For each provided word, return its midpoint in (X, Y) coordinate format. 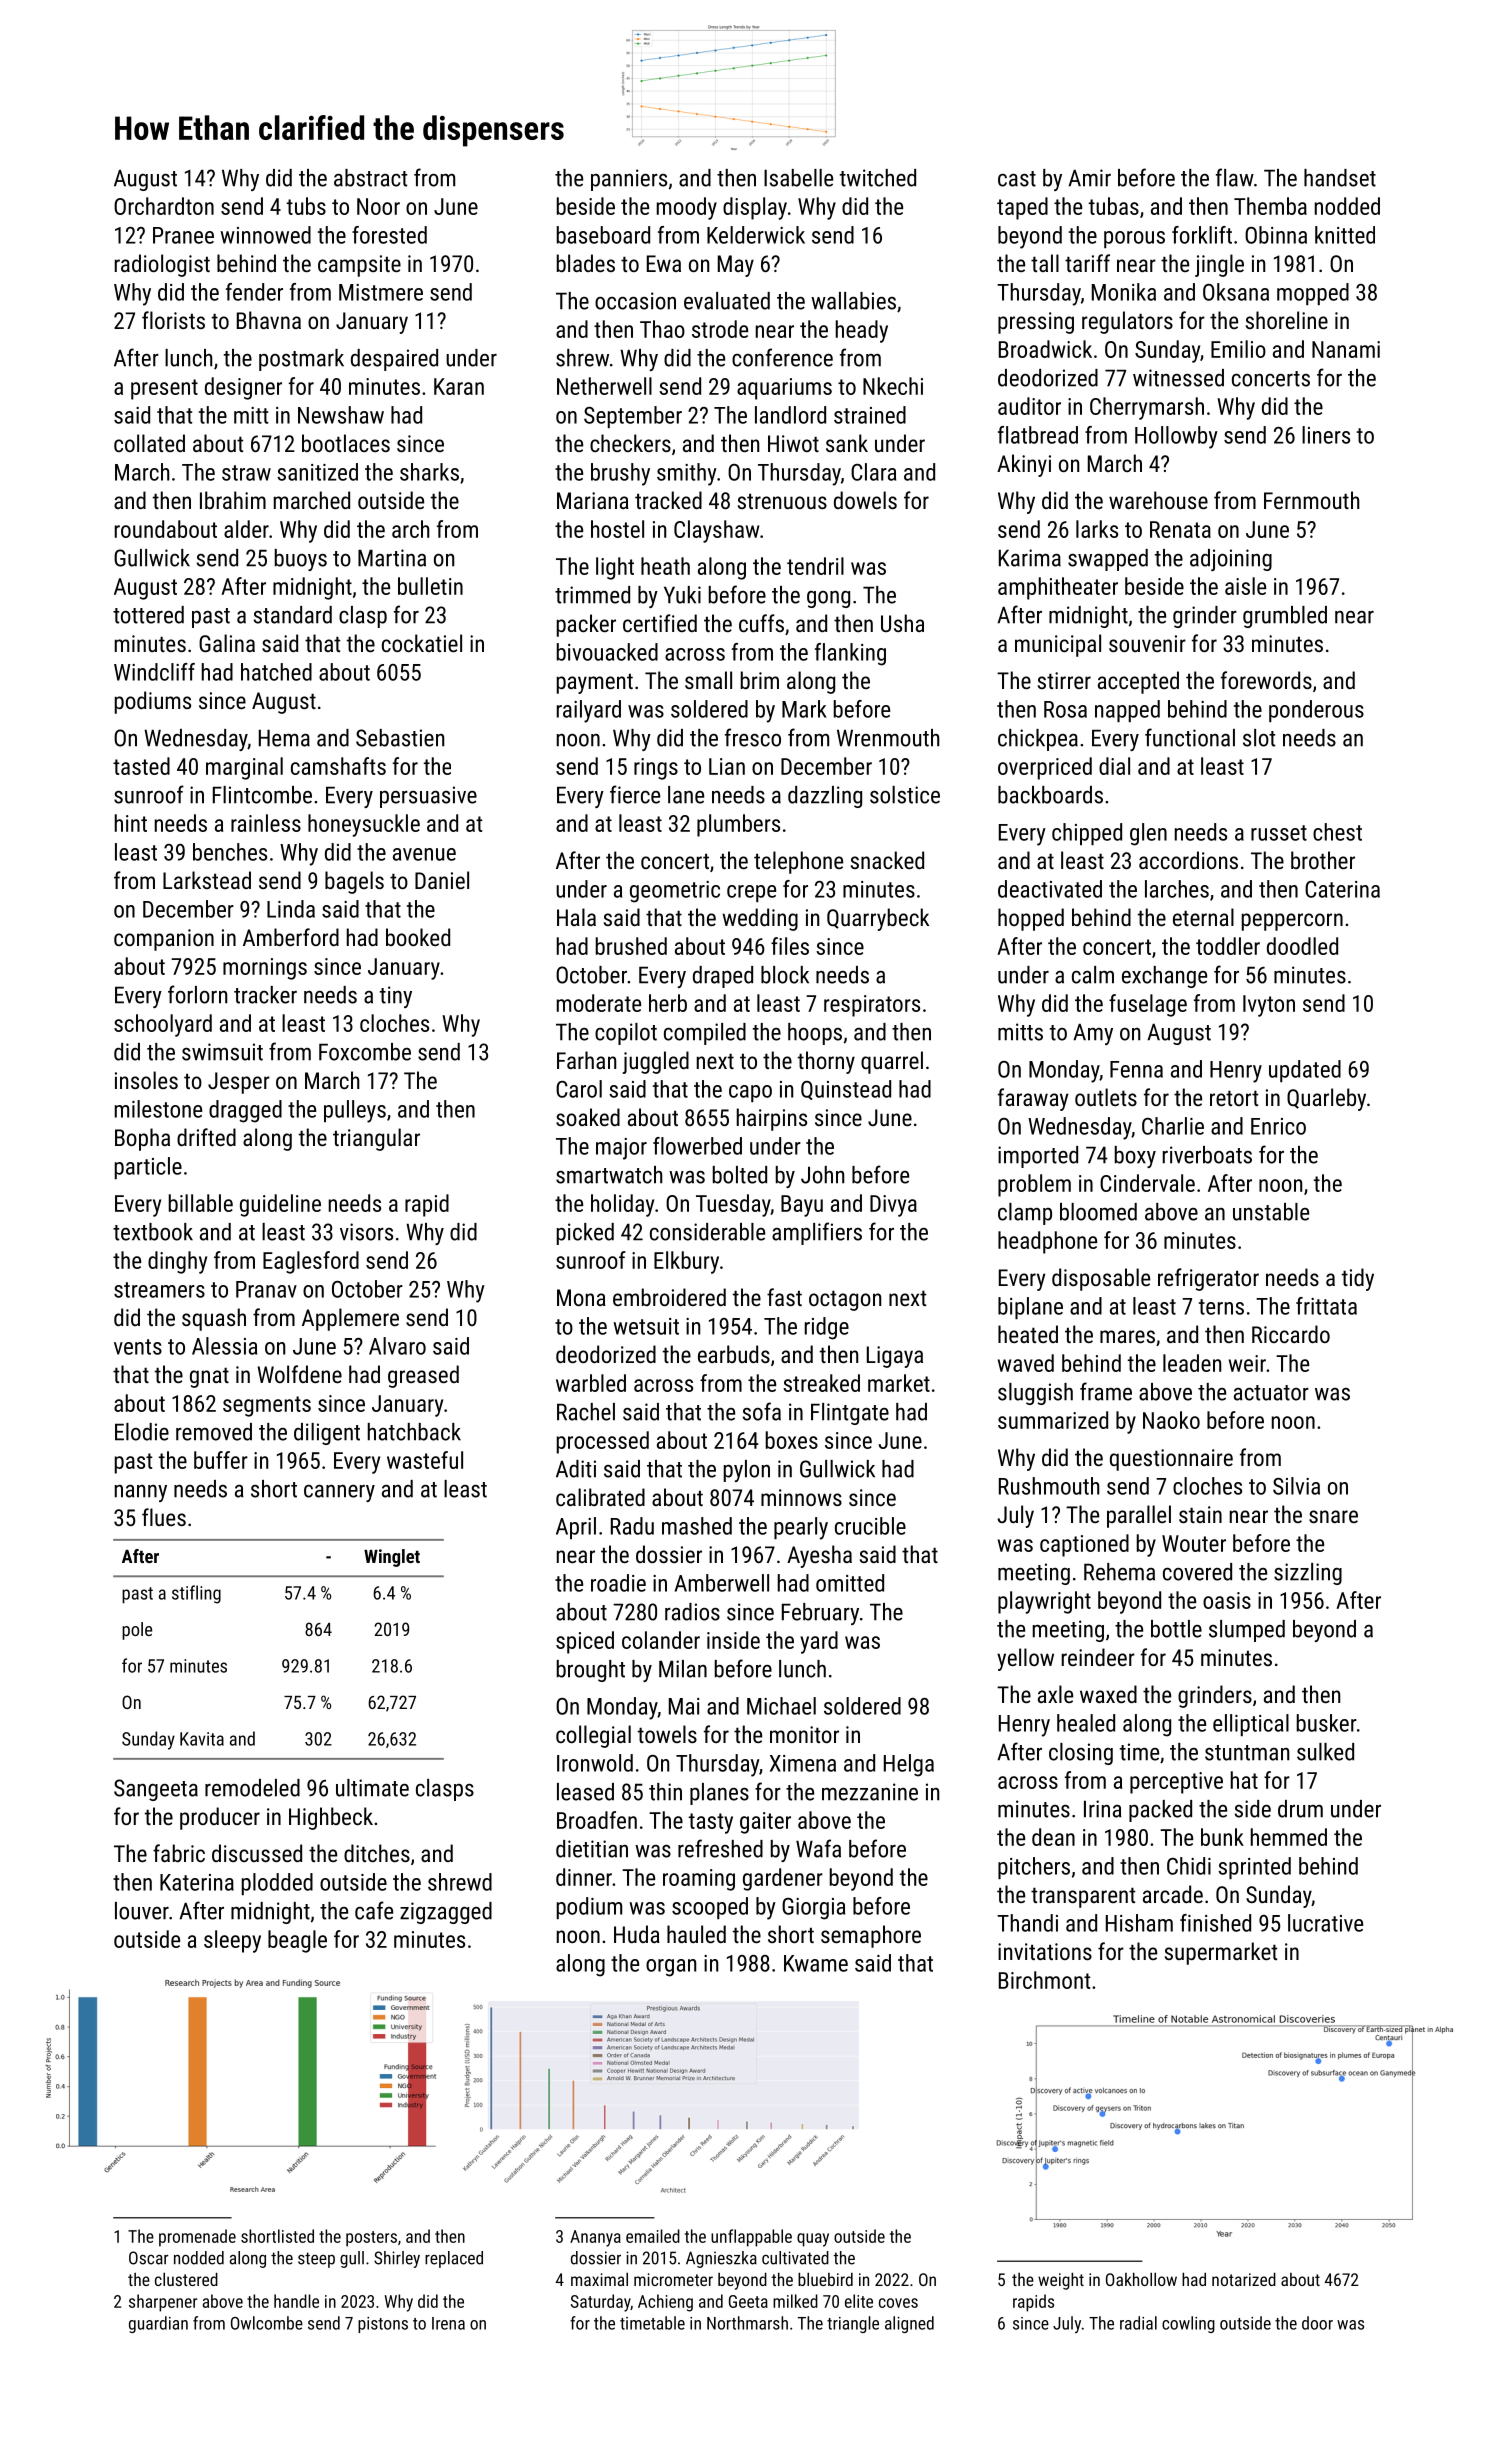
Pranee (183, 235)
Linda (291, 909)
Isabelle (798, 178)
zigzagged (446, 1913)
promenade (197, 2238)
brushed (631, 946)
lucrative (1325, 1923)
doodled (1302, 946)
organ (671, 1968)
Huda (637, 1934)
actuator (1271, 1393)
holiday (622, 1205)
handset (1340, 178)
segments (267, 1406)
